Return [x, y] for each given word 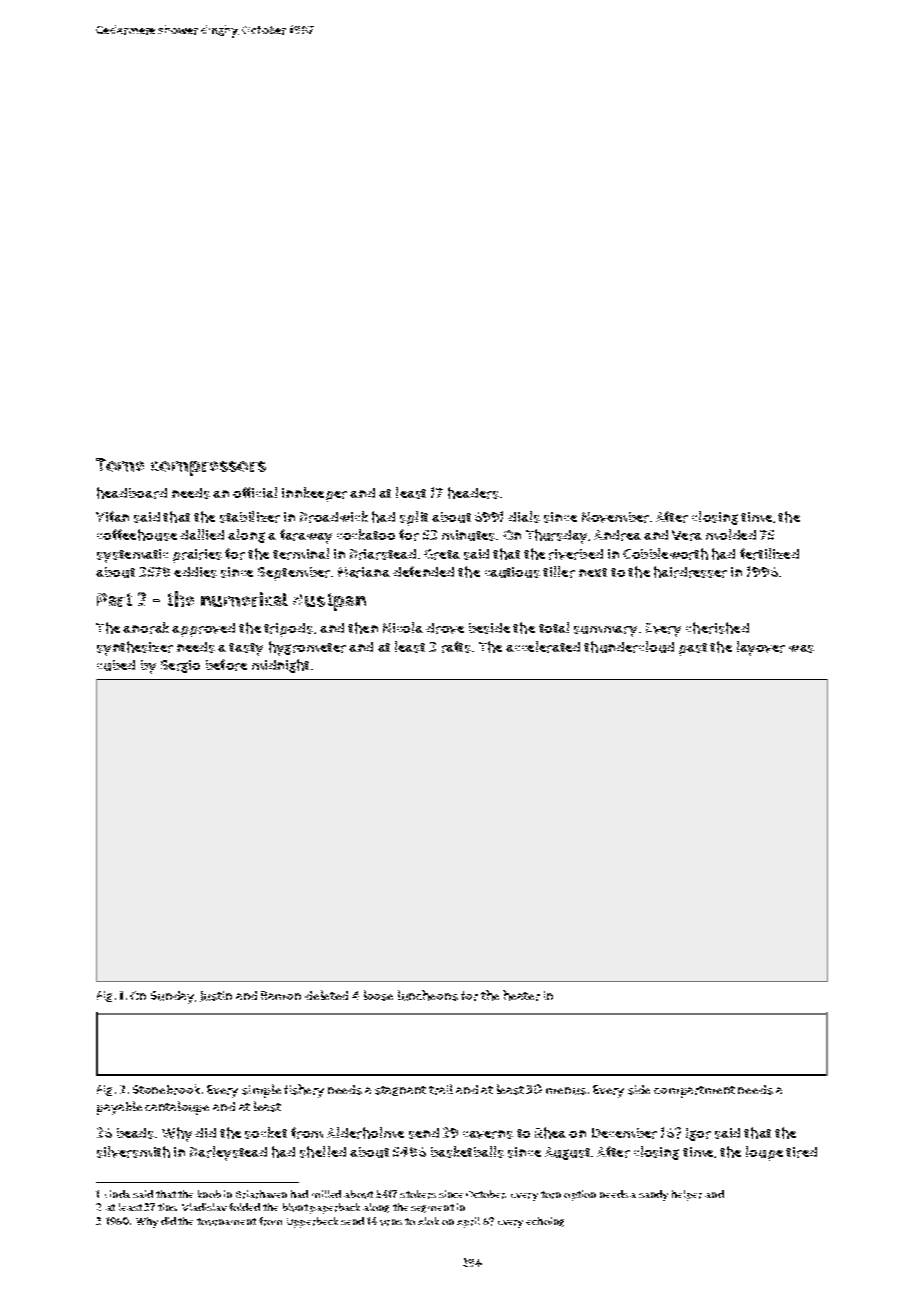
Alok [428, 1221]
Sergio [180, 666]
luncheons [428, 995]
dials [524, 517]
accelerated [543, 647]
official [255, 492]
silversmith [133, 1152]
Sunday [172, 997]
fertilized [769, 554]
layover [761, 648]
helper [687, 1195]
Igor [698, 1134]
